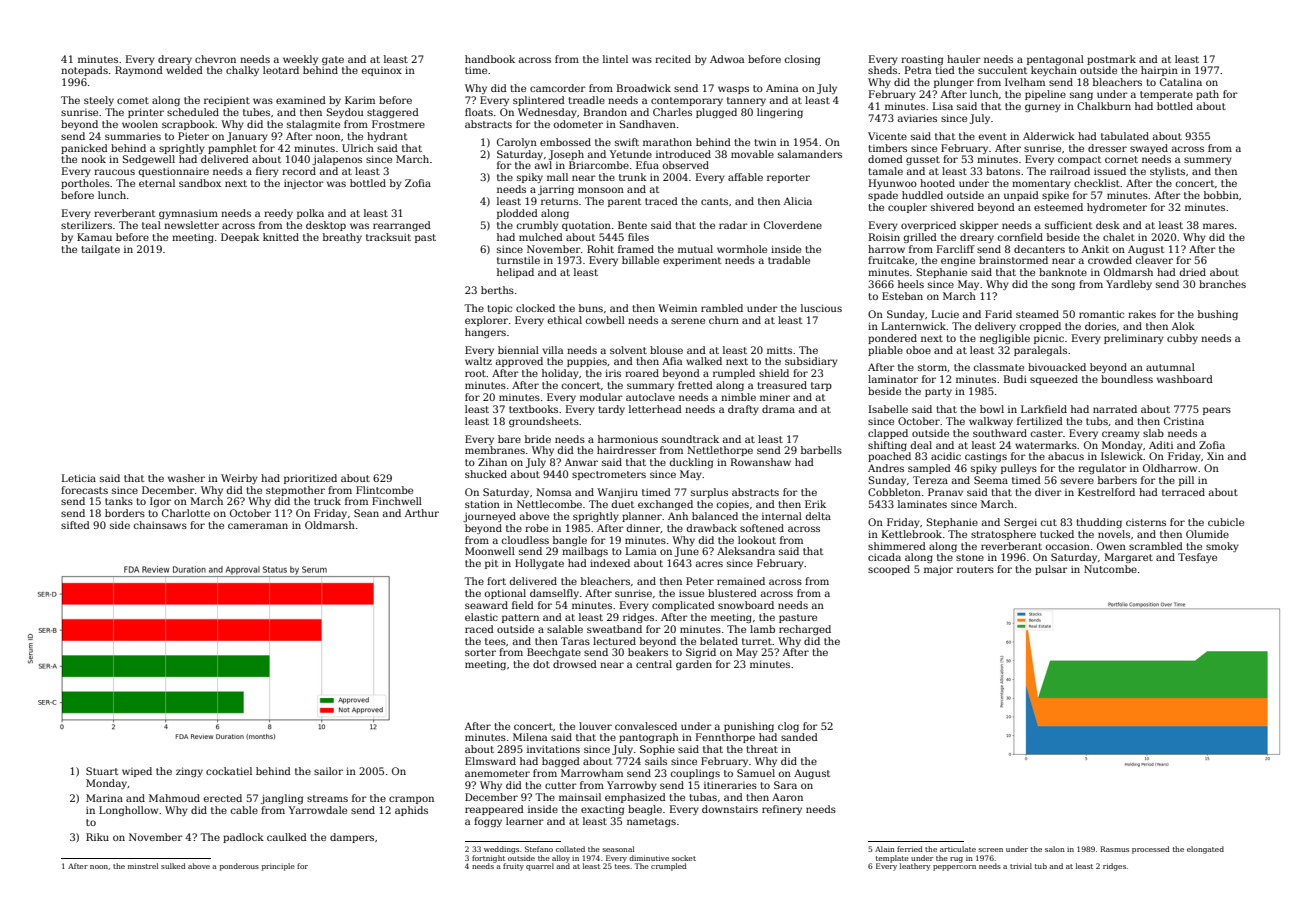 Image resolution: width=1308 pixels, height=924 pixels. What do you see at coordinates (611, 410) in the image?
I see `tardy` at bounding box center [611, 410].
